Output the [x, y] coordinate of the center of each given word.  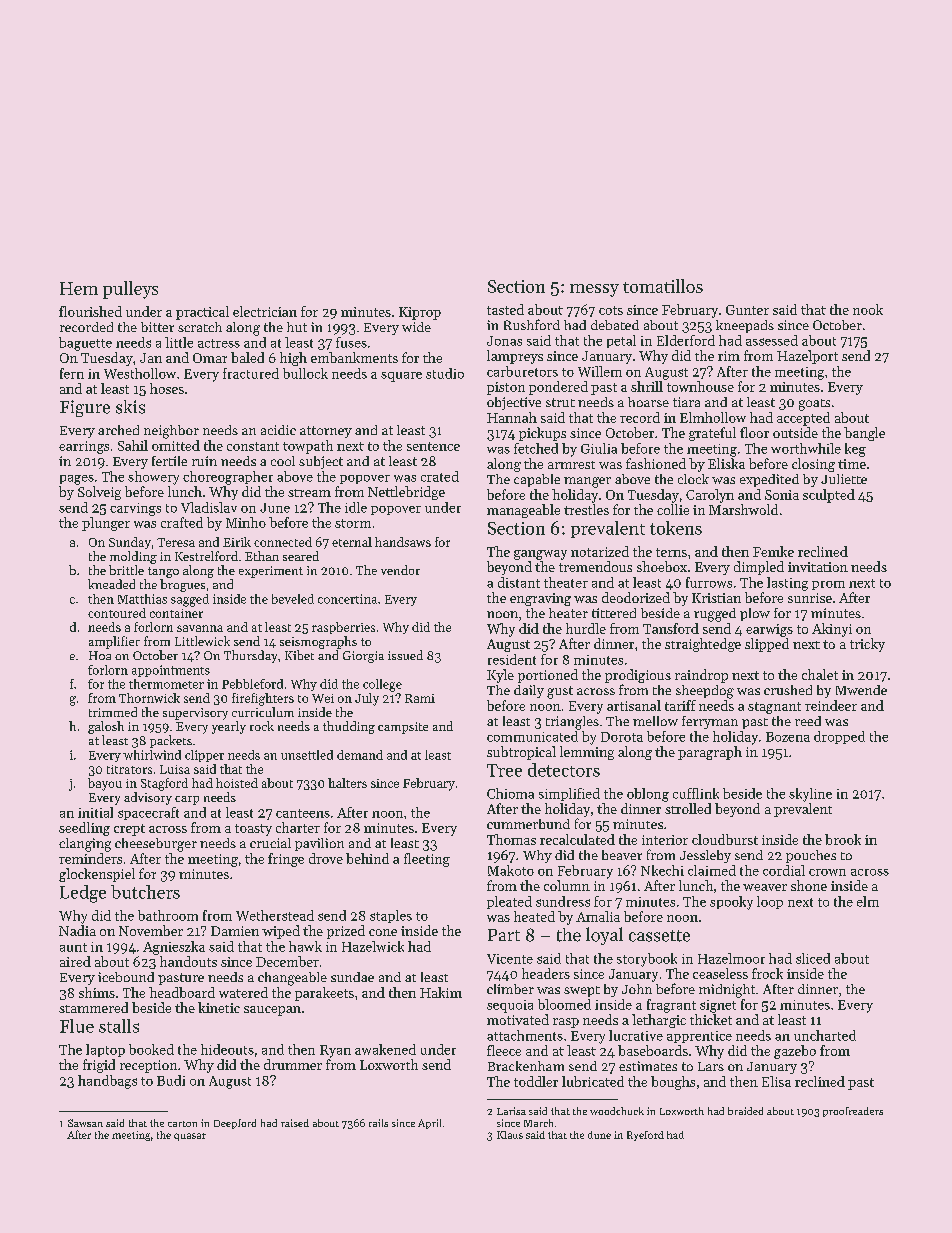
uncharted [825, 1035]
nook [868, 309]
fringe [286, 860]
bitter [157, 327]
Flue [77, 1026]
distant [519, 582]
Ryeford [645, 1136]
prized [346, 932]
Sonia [782, 495]
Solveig [99, 493]
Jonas [504, 341]
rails [378, 1123]
